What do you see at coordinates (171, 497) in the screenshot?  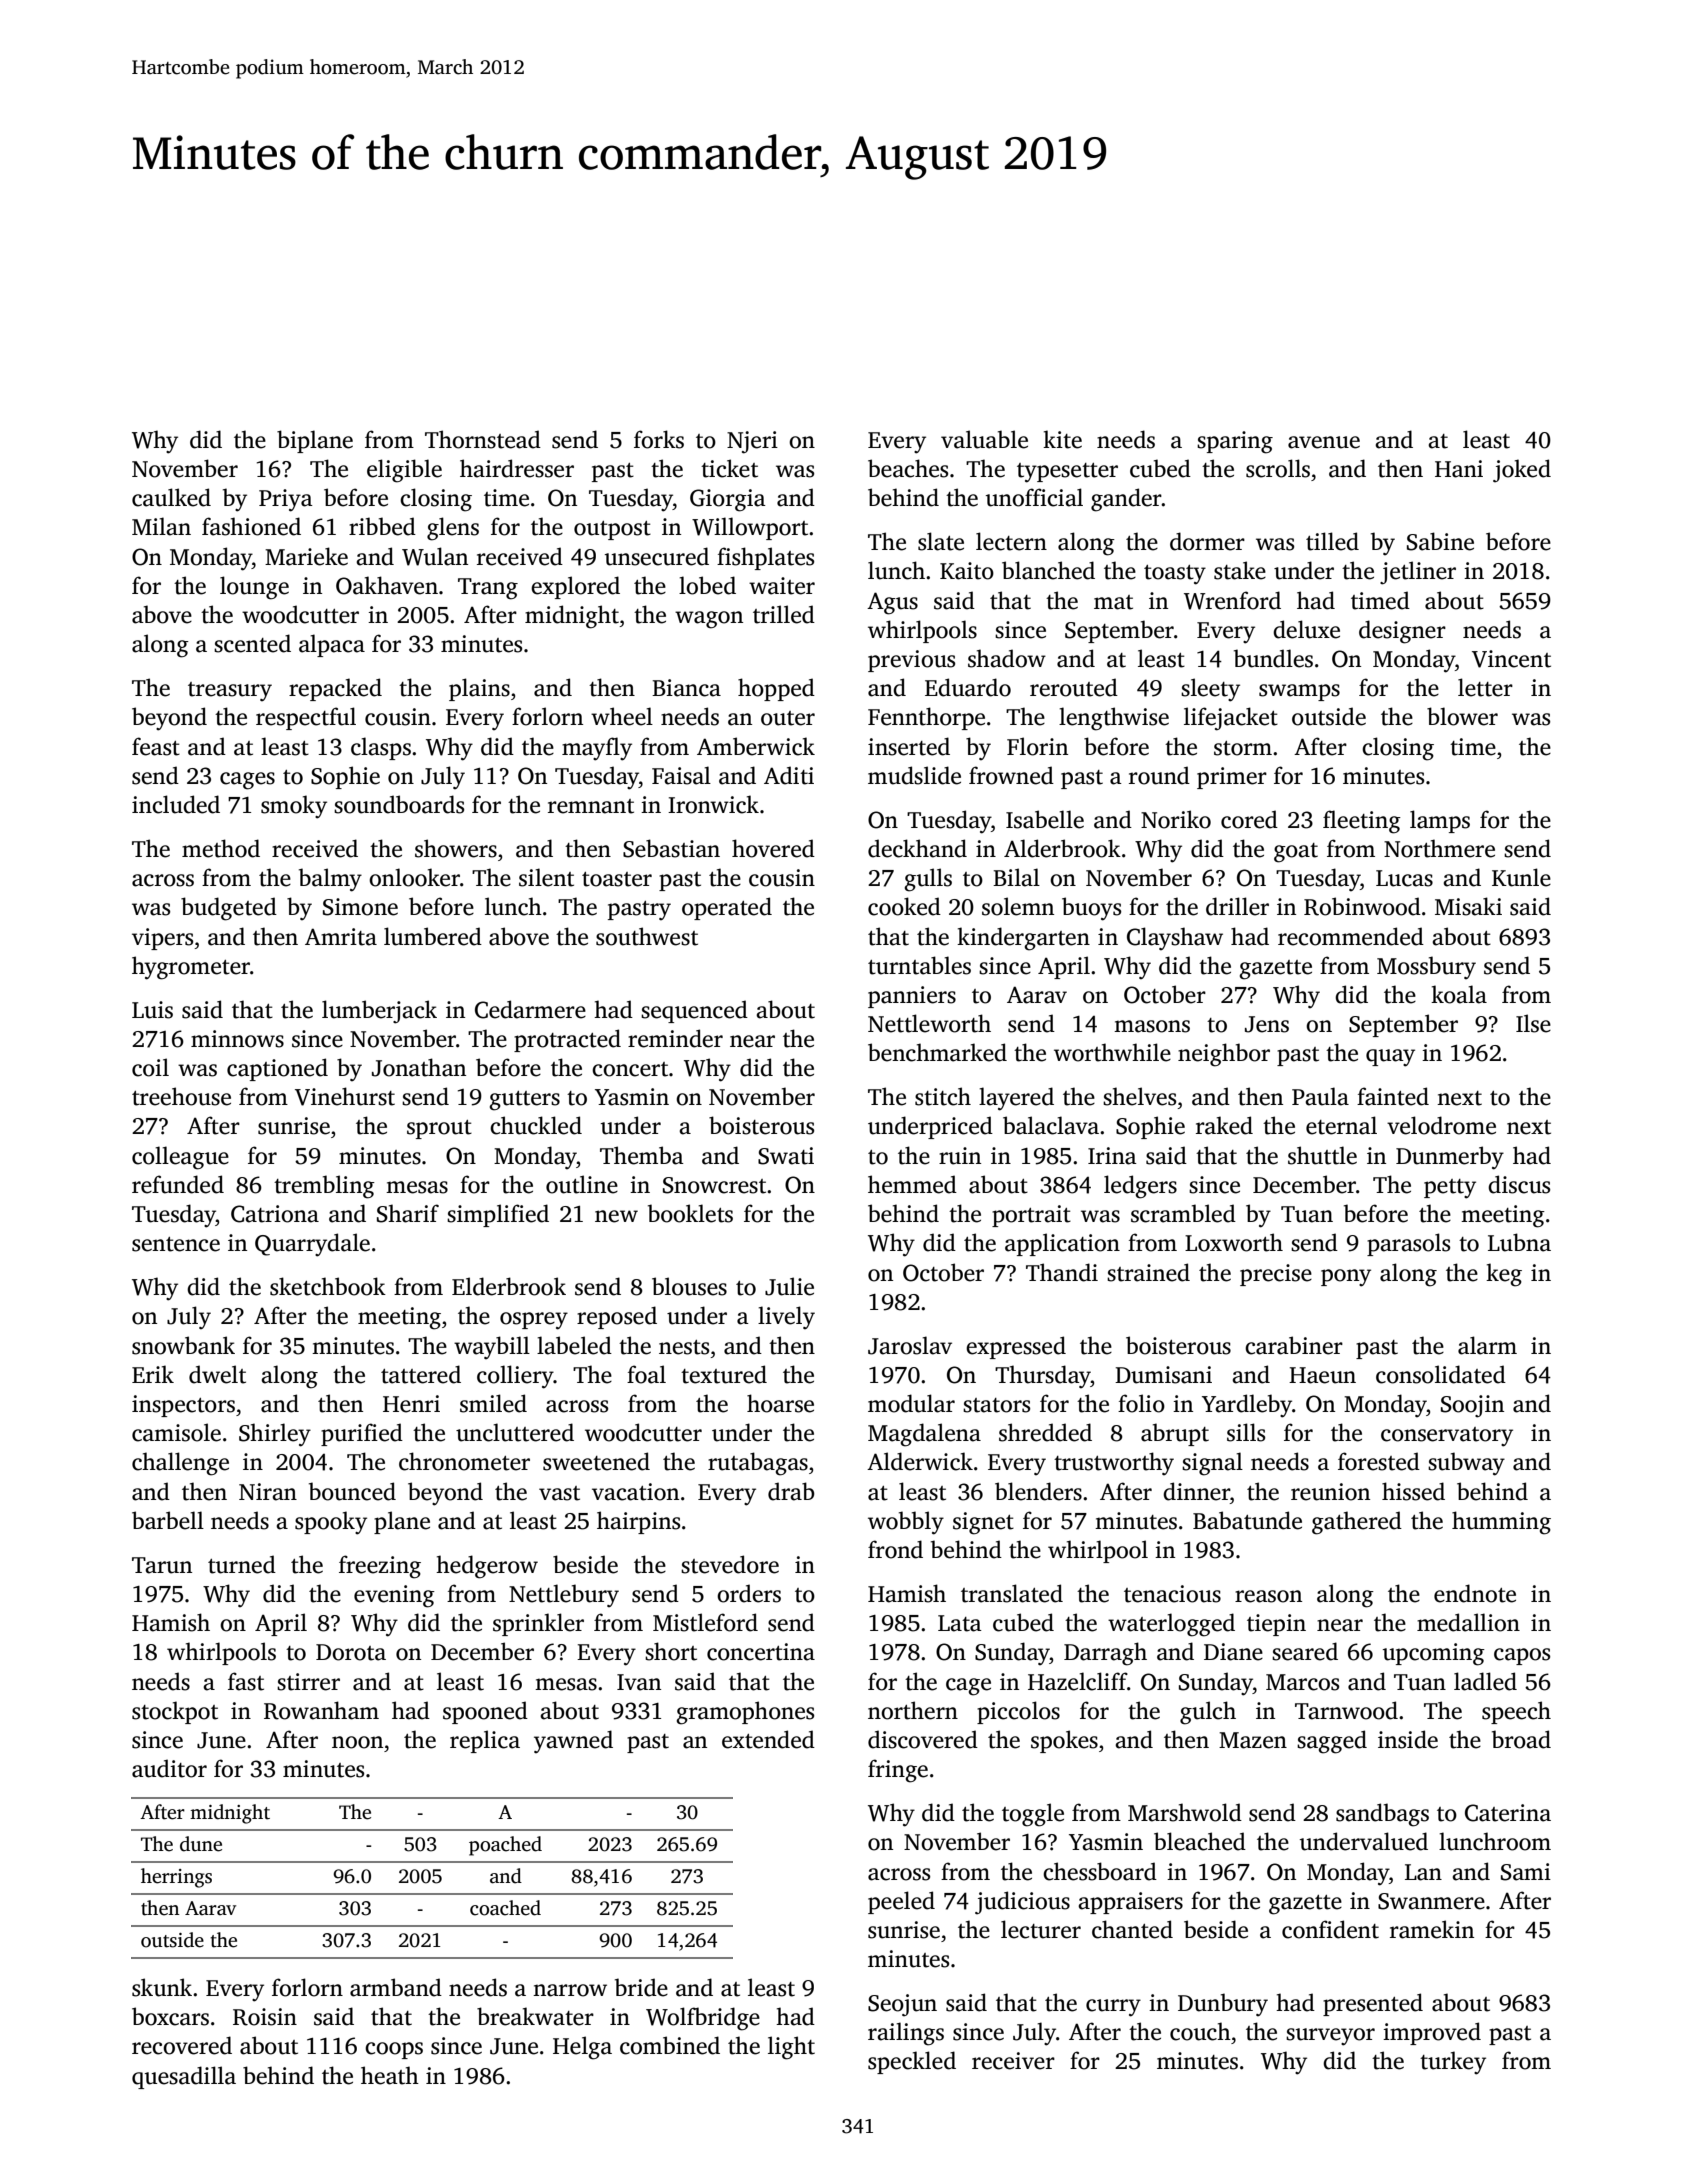 I see `caulked` at bounding box center [171, 497].
